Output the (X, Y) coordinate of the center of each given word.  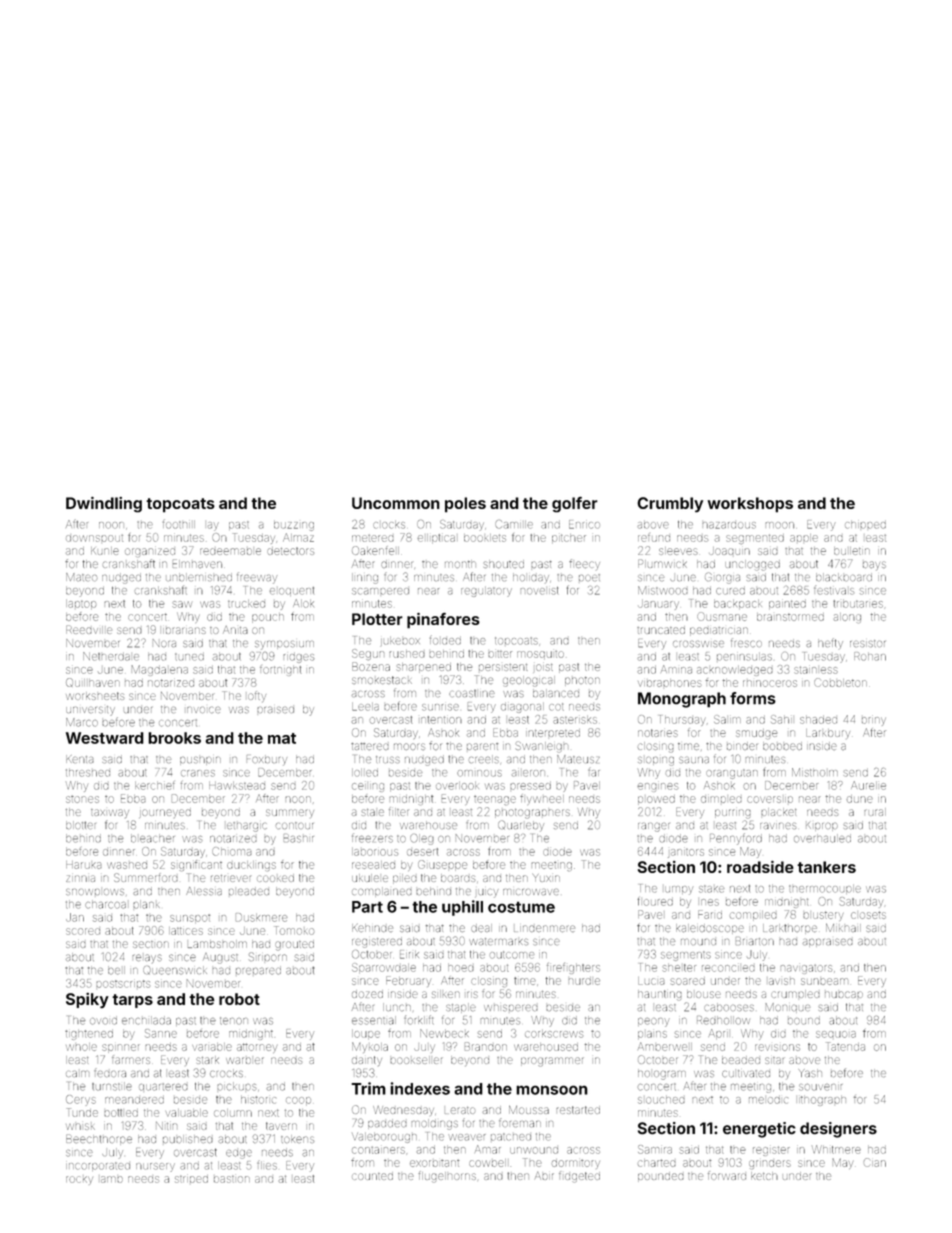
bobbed (782, 746)
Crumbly (670, 504)
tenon (234, 1021)
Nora (164, 643)
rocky (79, 1180)
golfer (575, 504)
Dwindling (104, 504)
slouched (661, 1100)
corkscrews (554, 1034)
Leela (365, 707)
